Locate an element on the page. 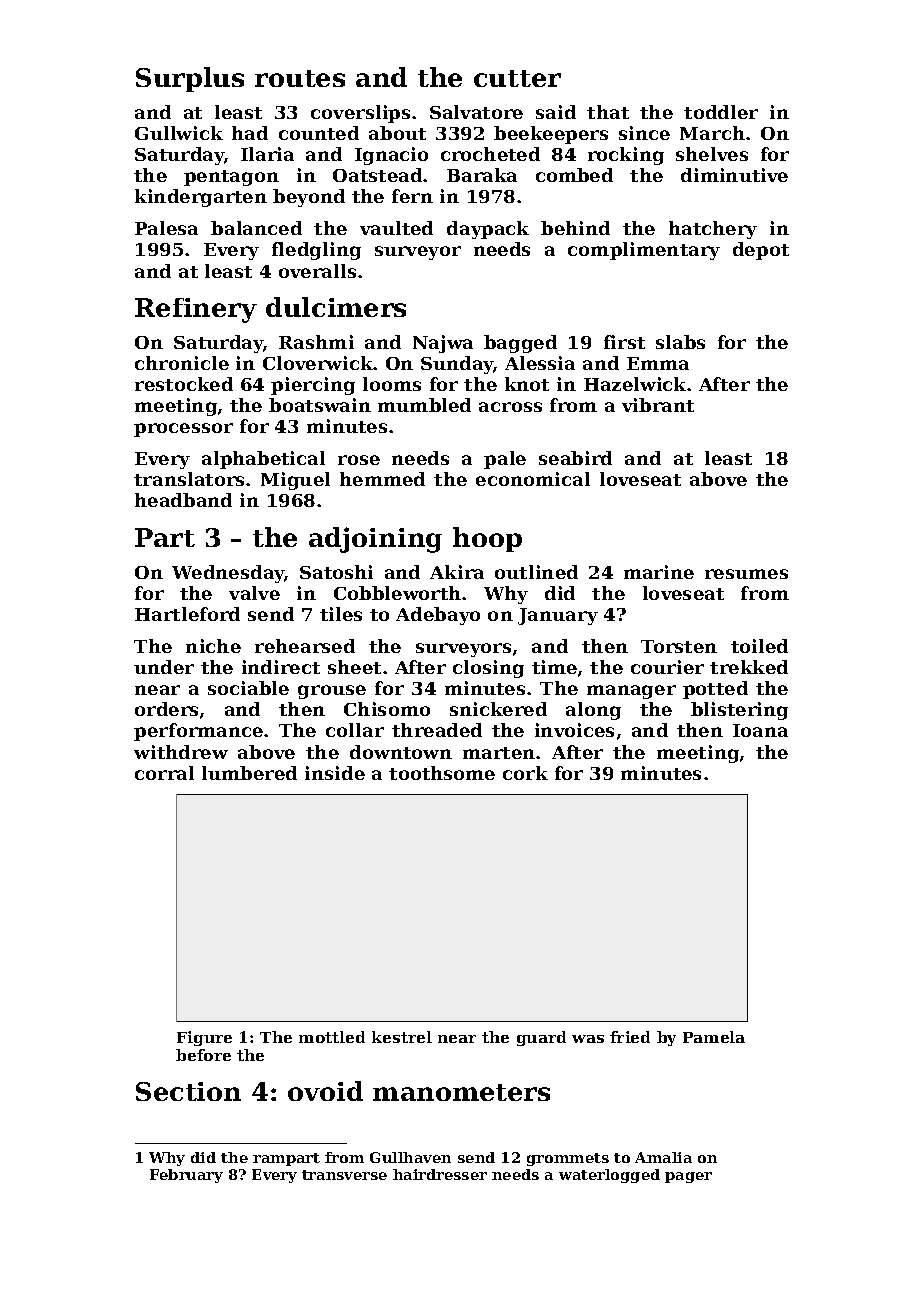 Image resolution: width=924 pixels, height=1314 pixels. pager is located at coordinates (688, 1177).
